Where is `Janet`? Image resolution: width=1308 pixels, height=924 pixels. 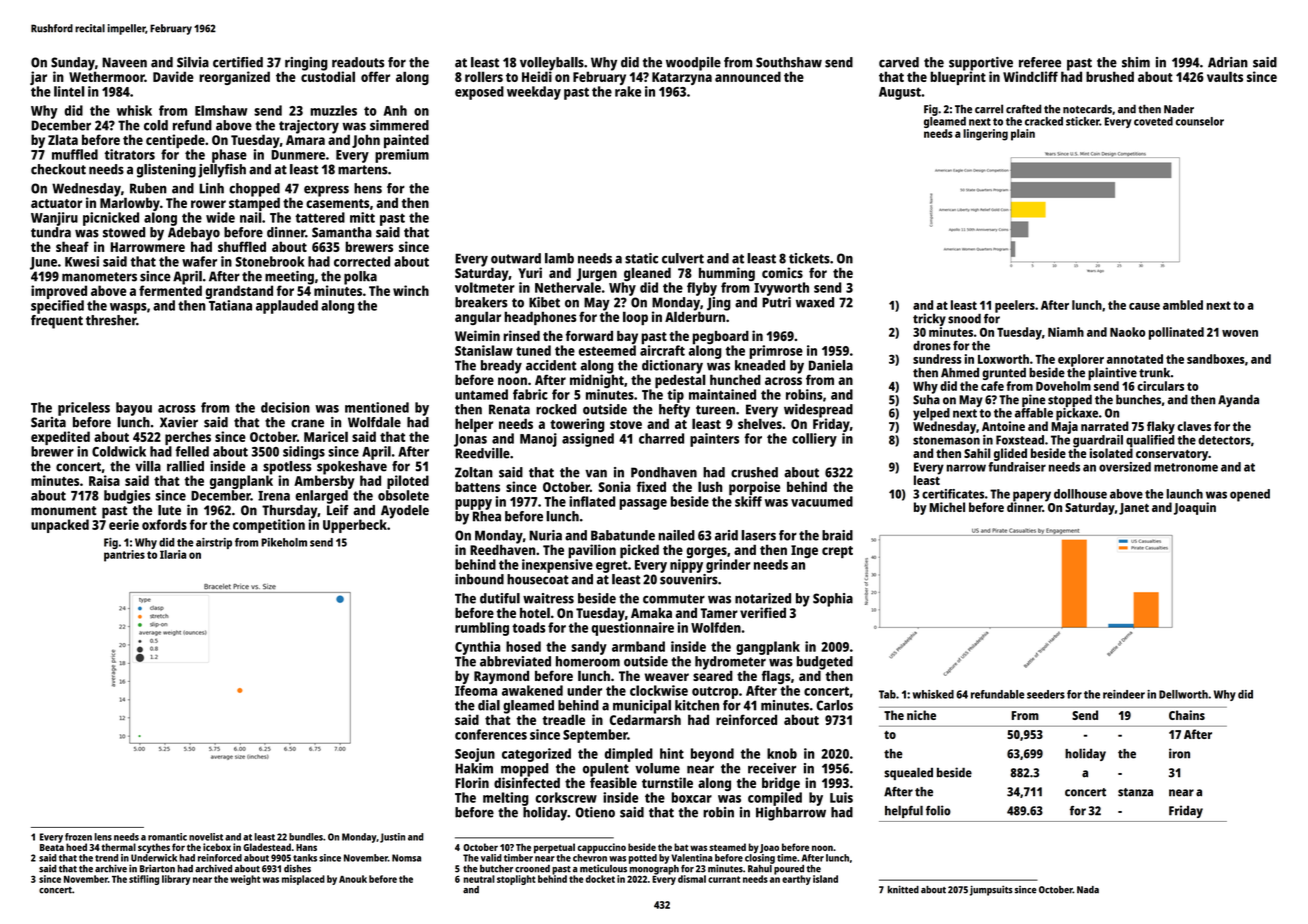 Janet is located at coordinates (1134, 509).
